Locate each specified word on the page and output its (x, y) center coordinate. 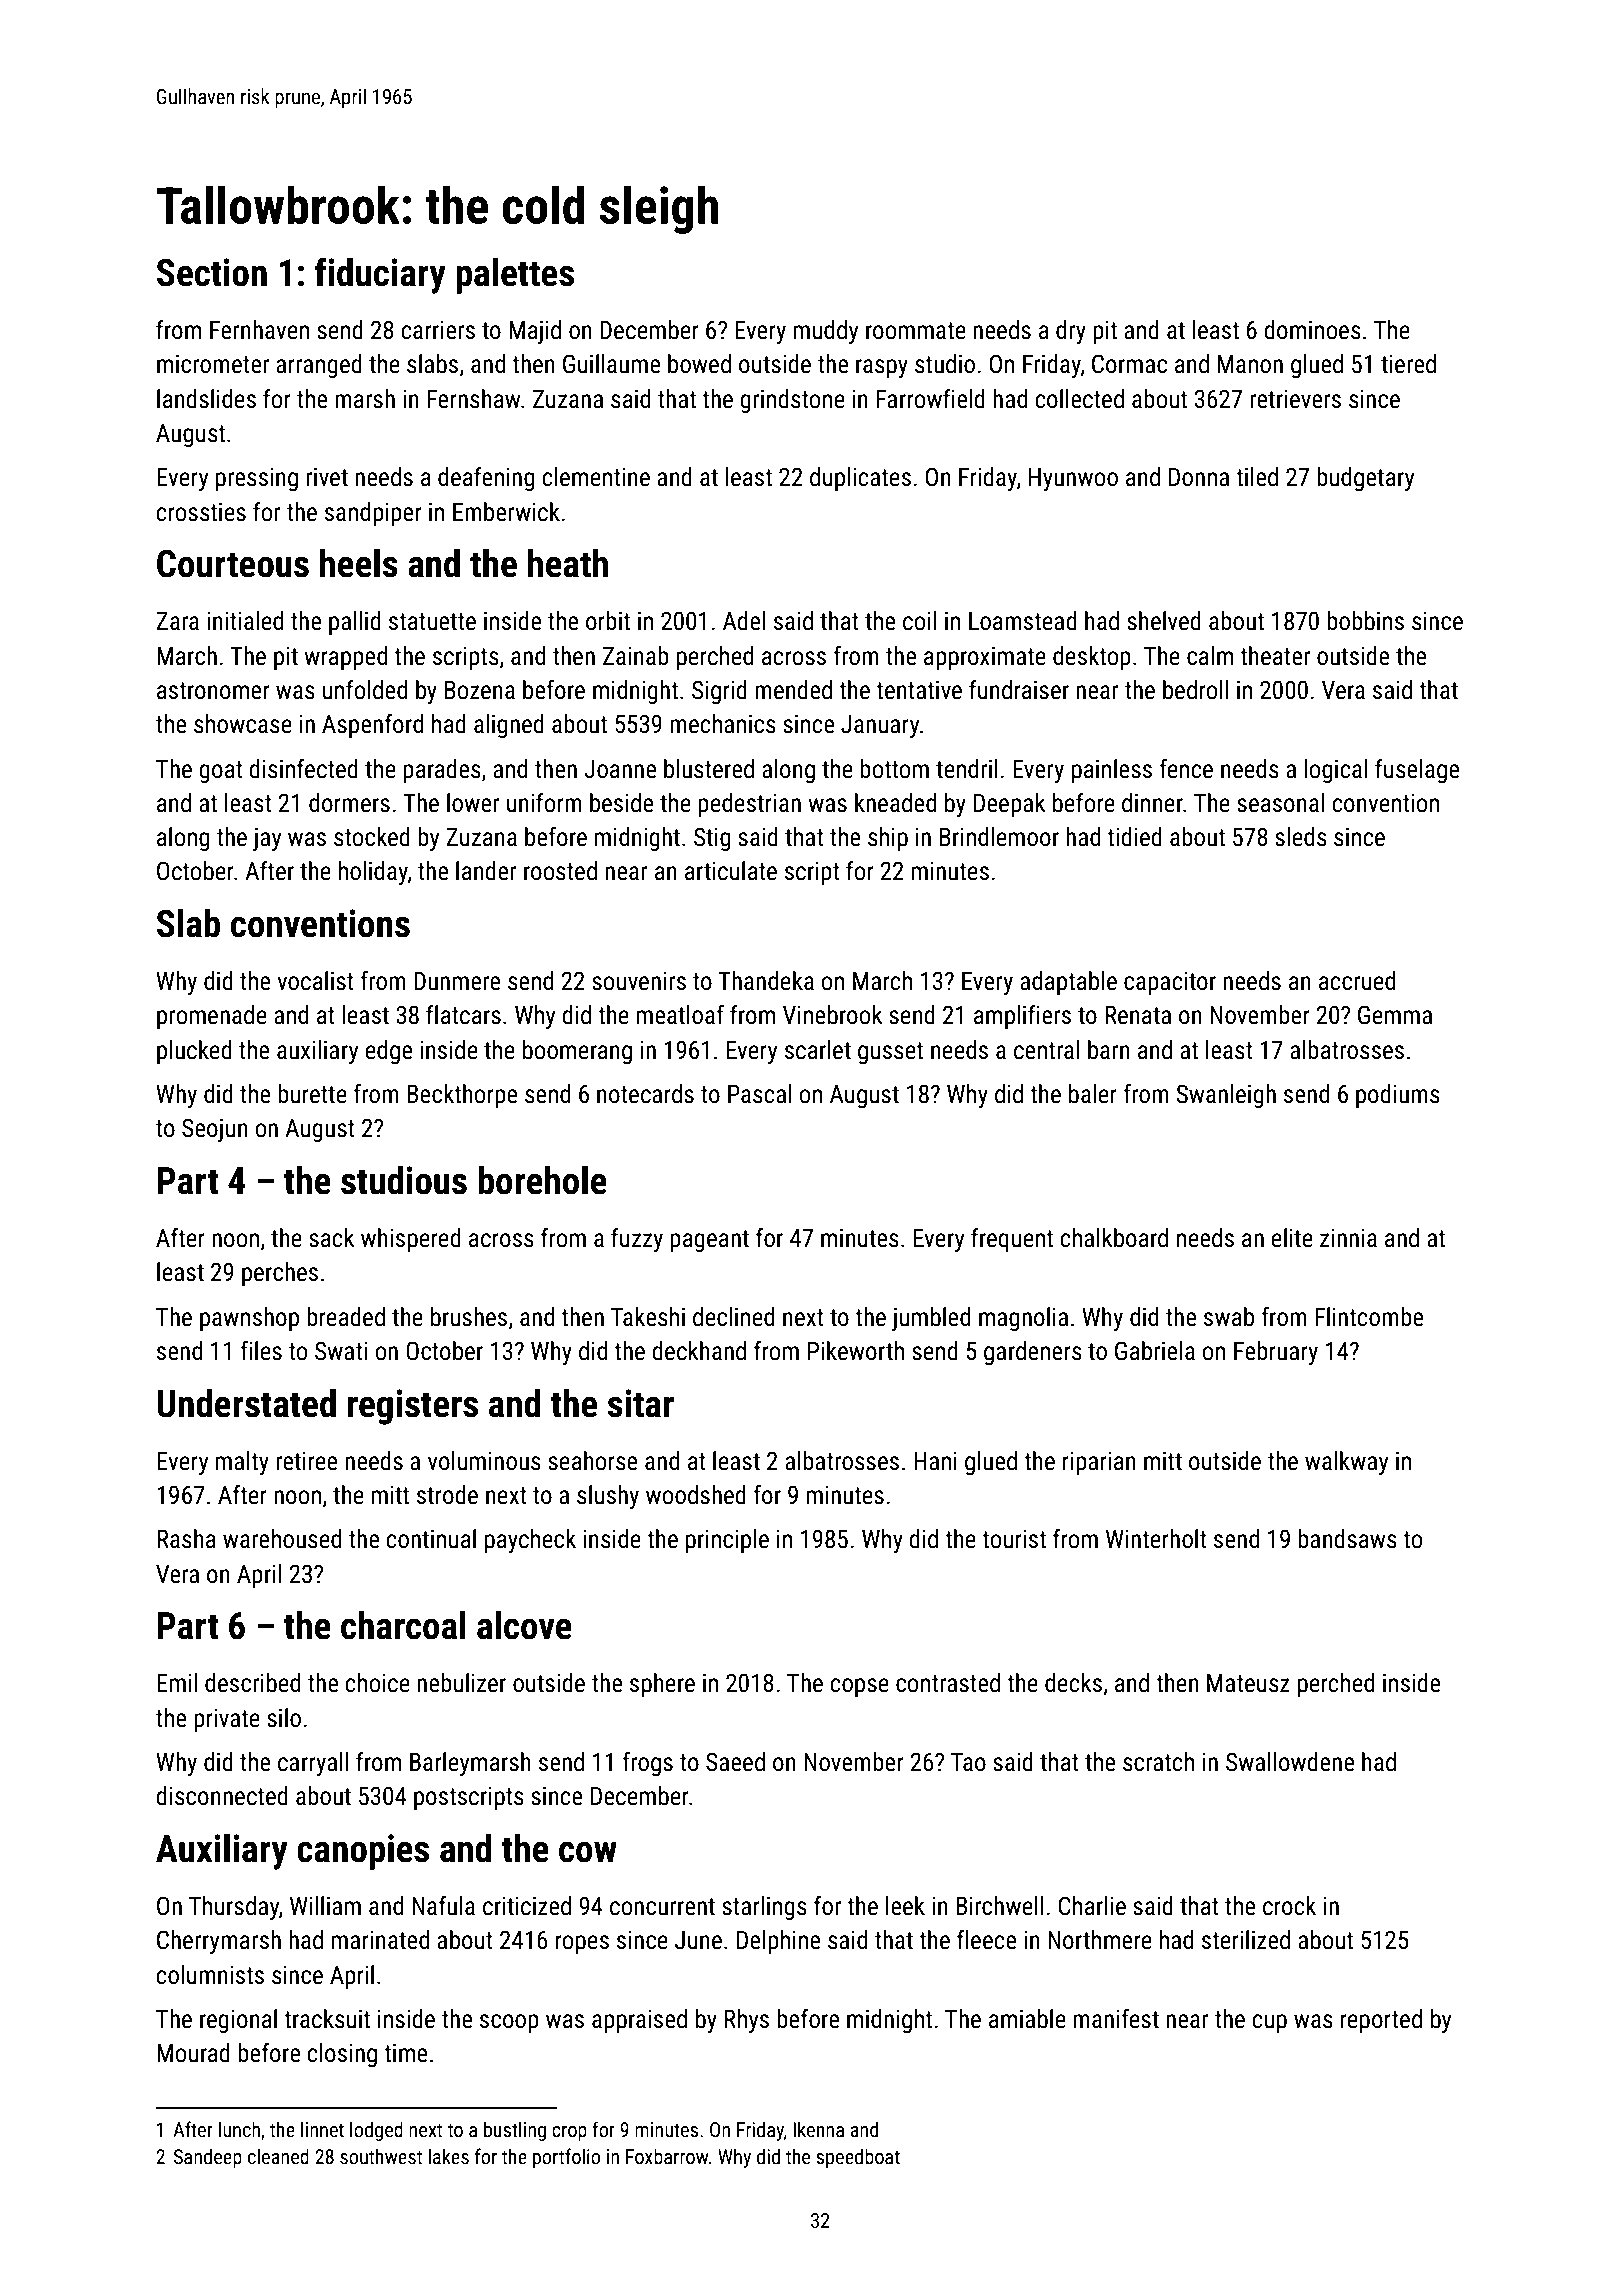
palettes (515, 276)
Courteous (233, 564)
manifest (1116, 2019)
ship (888, 839)
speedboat (858, 2158)
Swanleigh (1226, 1096)
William (325, 1906)
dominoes (1312, 330)
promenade (212, 1017)
